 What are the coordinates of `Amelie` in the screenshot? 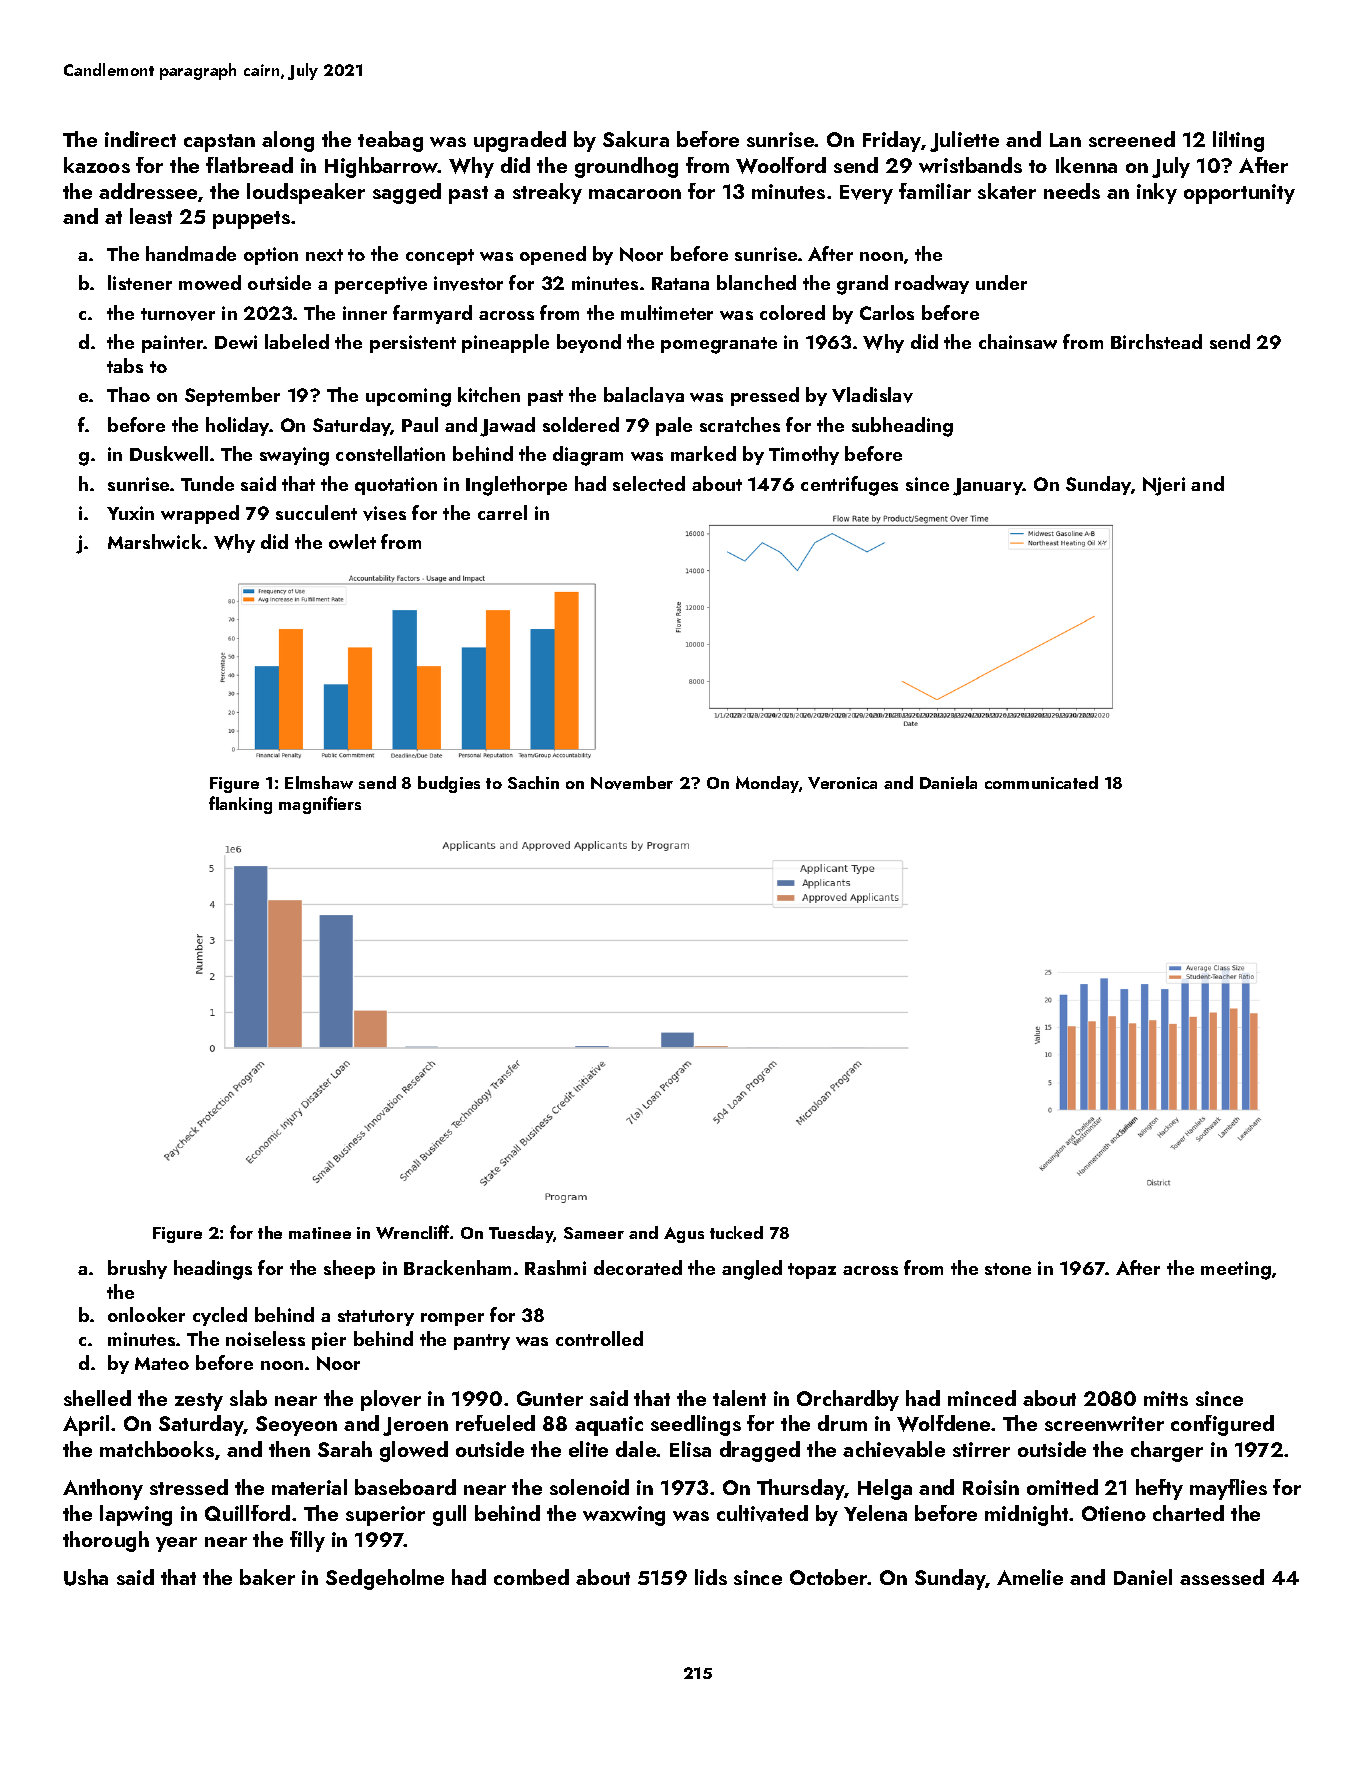 It's located at (1030, 1577).
